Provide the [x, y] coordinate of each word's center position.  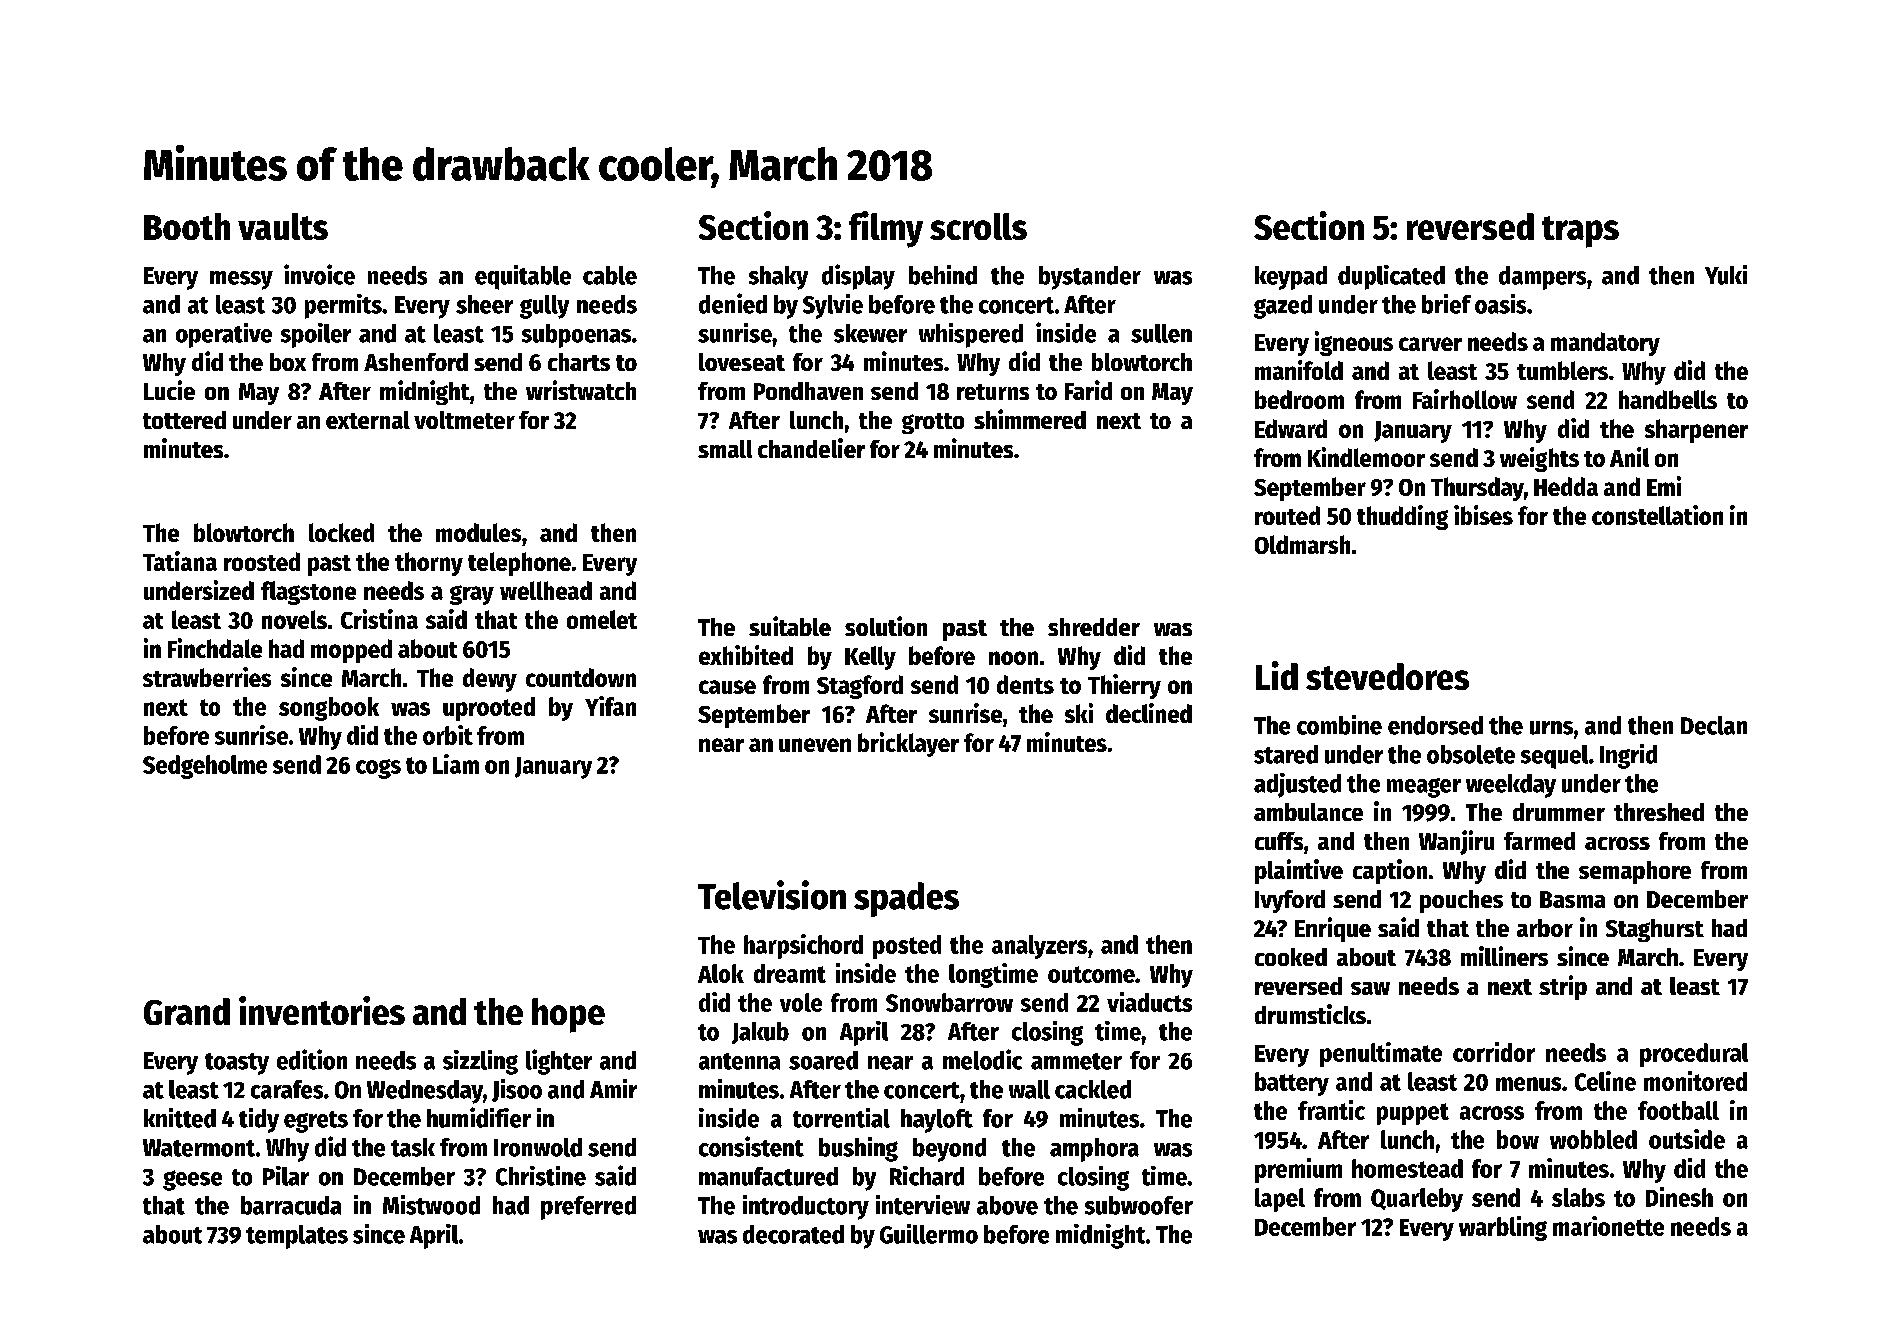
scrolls [978, 226]
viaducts [1149, 1002]
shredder [1094, 627]
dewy [490, 680]
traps [1580, 232]
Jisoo [517, 1090]
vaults [283, 226]
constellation [1657, 515]
